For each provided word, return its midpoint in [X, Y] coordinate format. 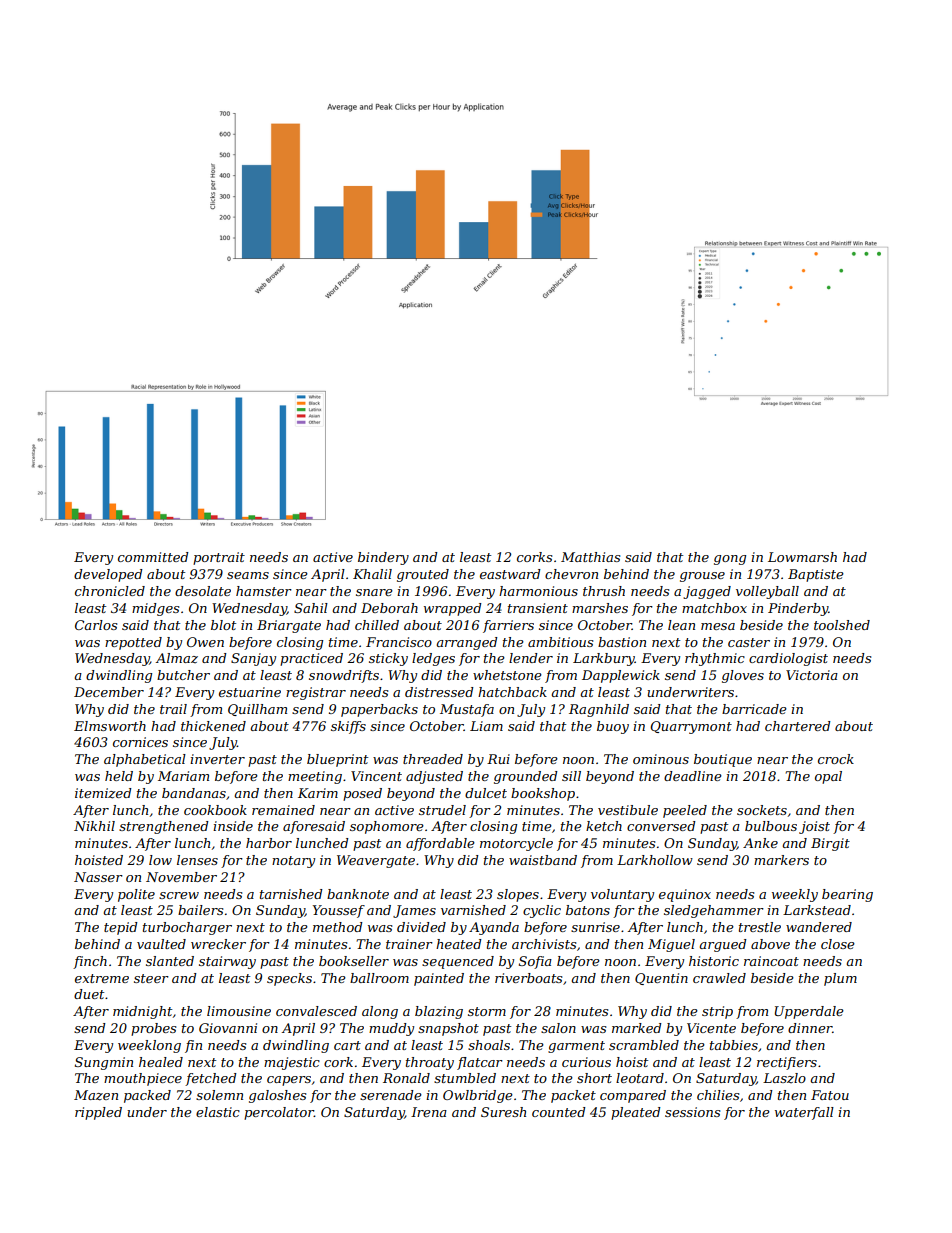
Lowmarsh [802, 557]
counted [559, 1112]
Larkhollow [655, 860]
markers [781, 860]
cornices [140, 742]
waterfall [804, 1113]
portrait [219, 558]
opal [828, 777]
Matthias [590, 557]
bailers [200, 910]
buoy [613, 727]
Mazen [96, 1095]
